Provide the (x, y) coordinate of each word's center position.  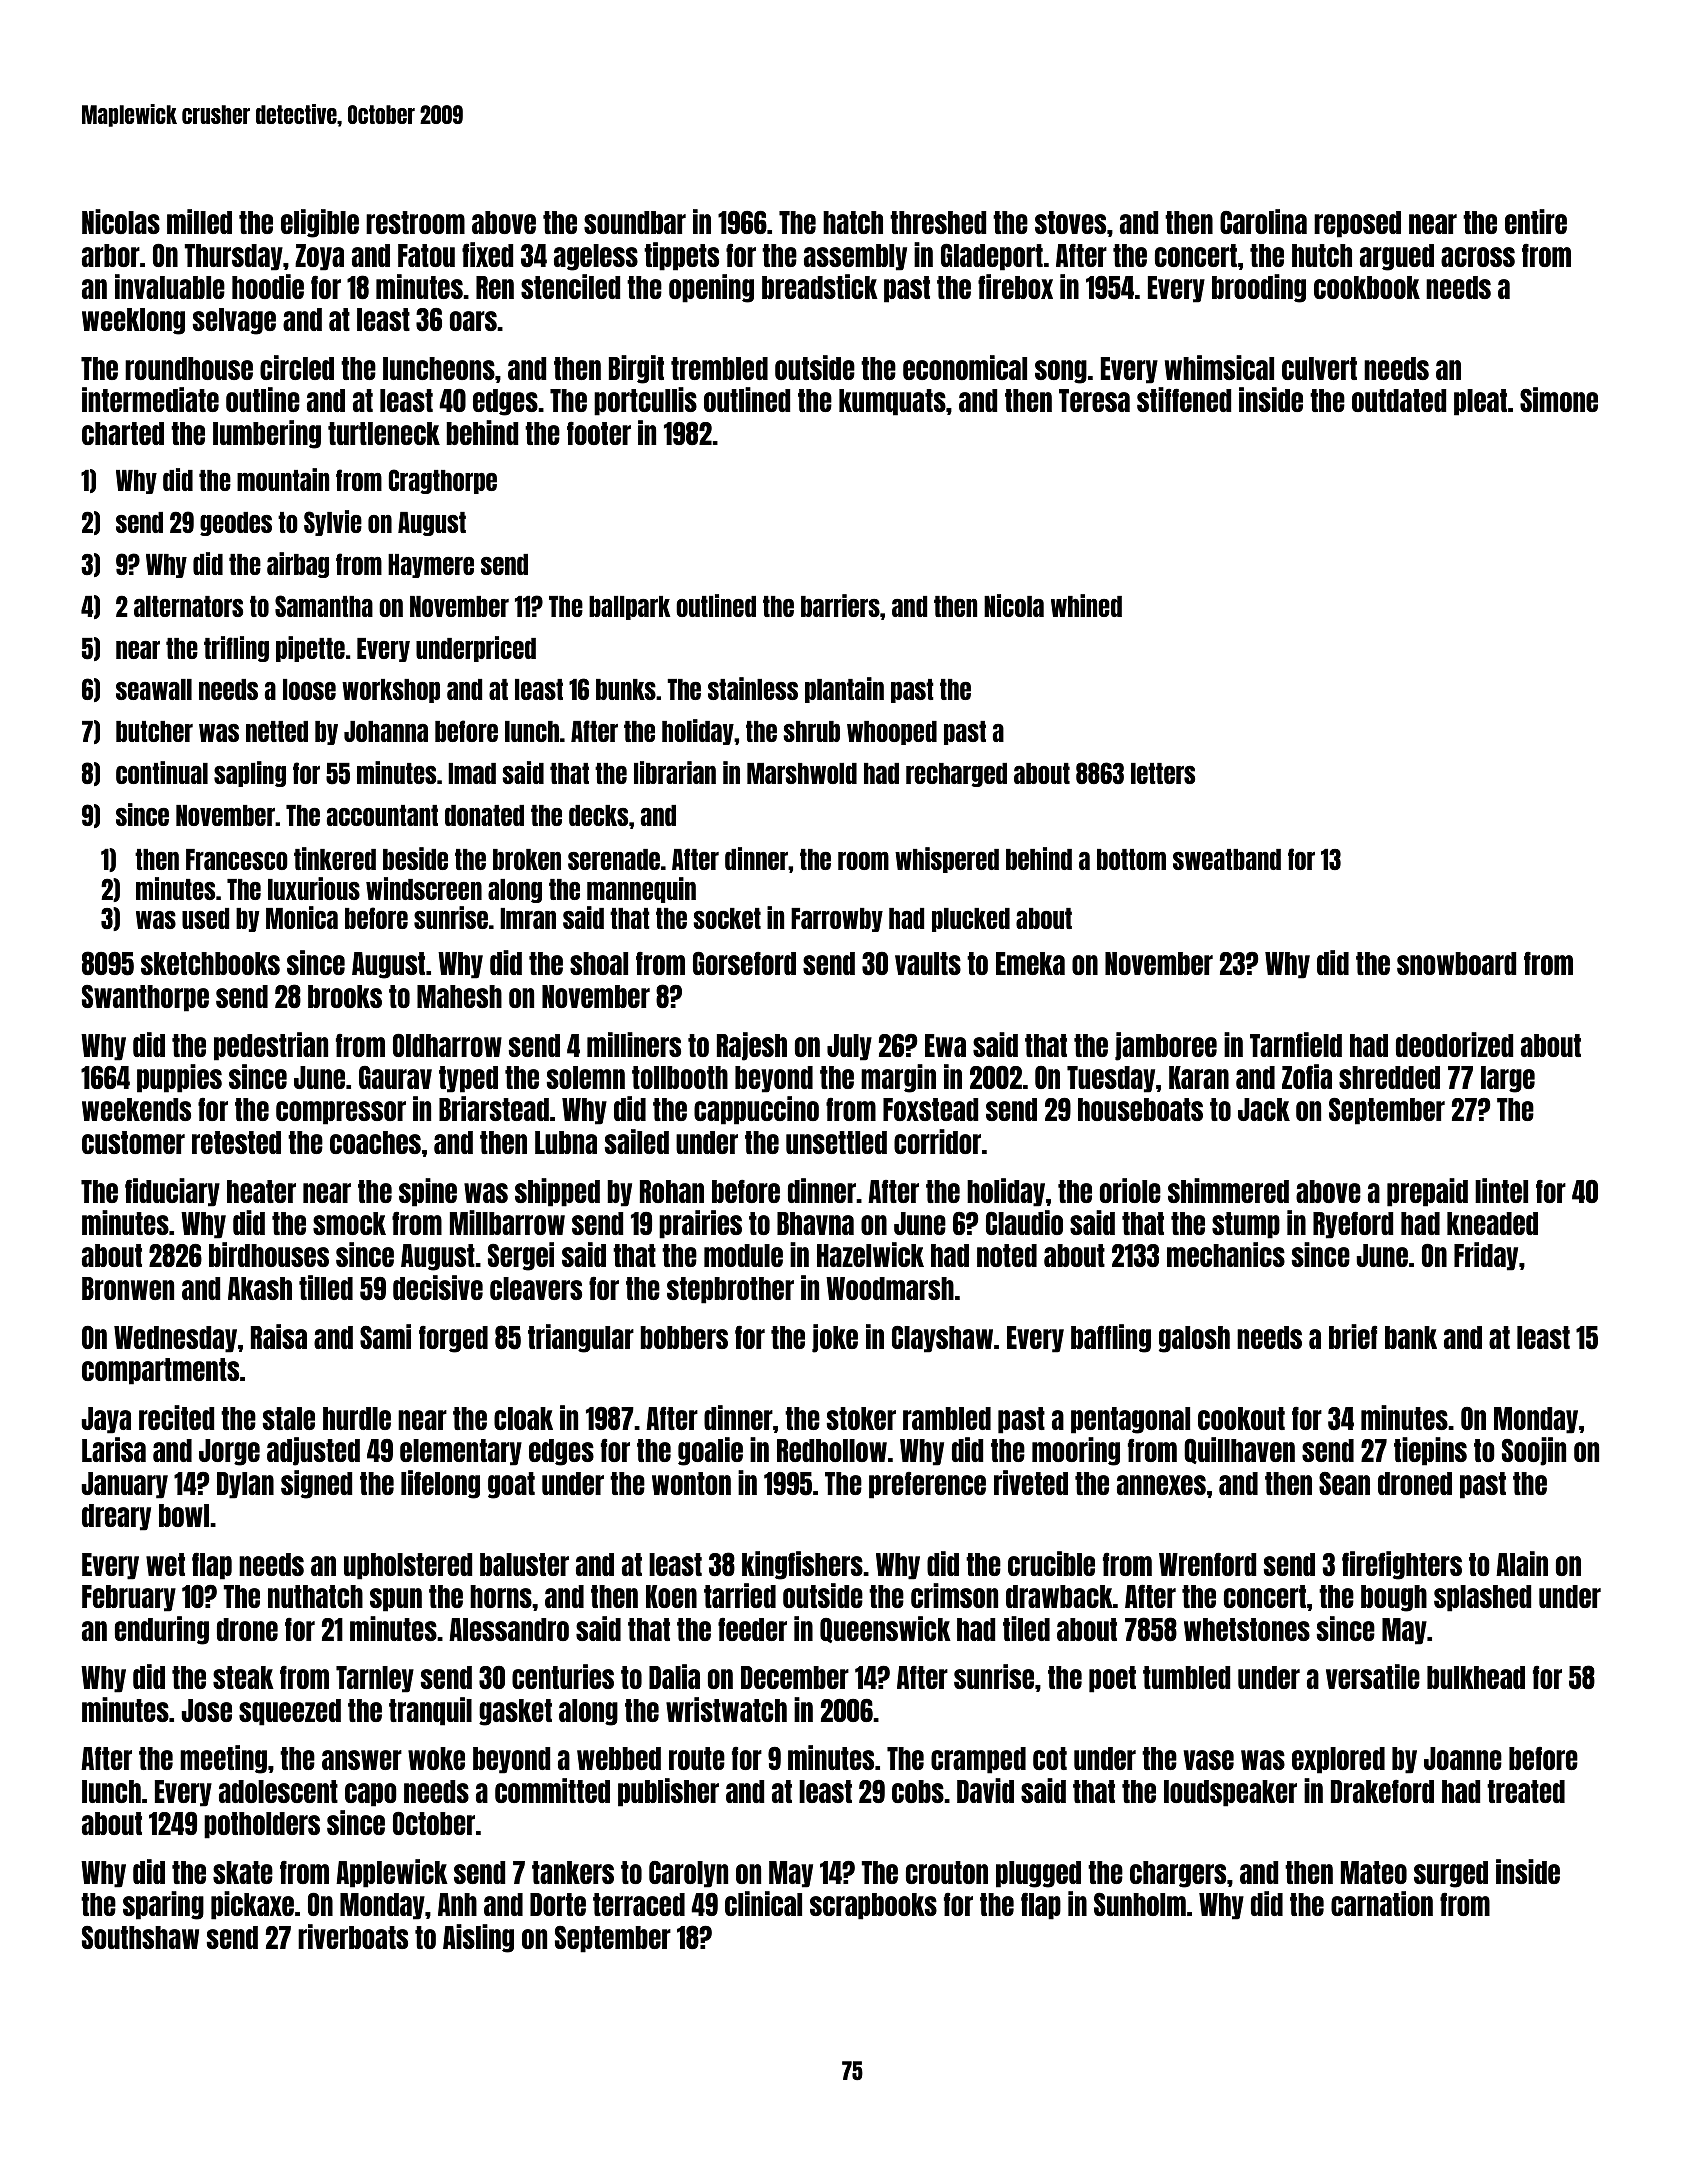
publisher (668, 1792)
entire (1536, 221)
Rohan (672, 1191)
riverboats (353, 1936)
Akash (260, 1288)
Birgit (636, 369)
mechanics (1226, 1254)
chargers (1178, 1874)
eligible (320, 223)
